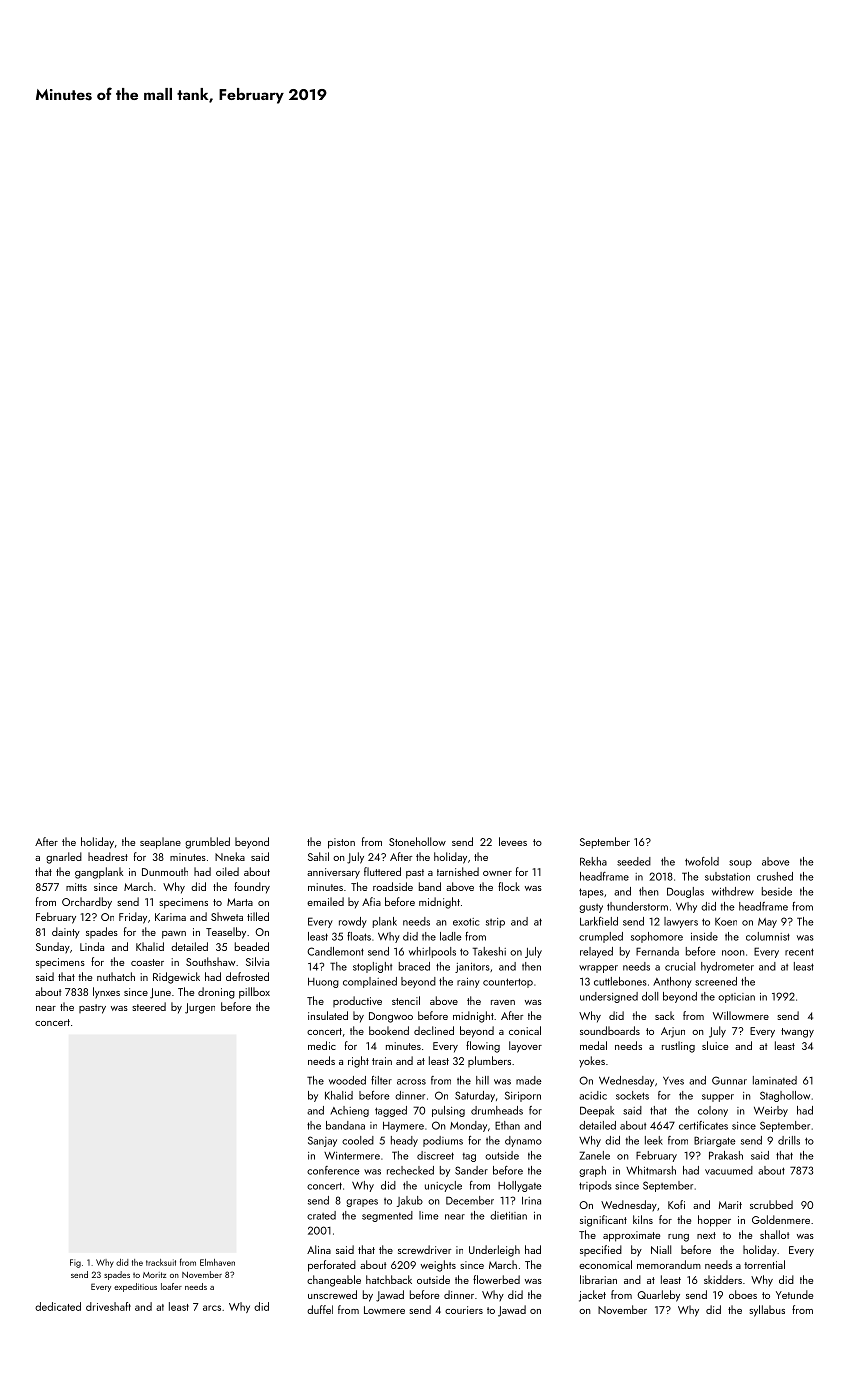 This document has width=849, height=1400. Describe the element at coordinates (424, 1249) in the document. I see `screwdriver` at that location.
